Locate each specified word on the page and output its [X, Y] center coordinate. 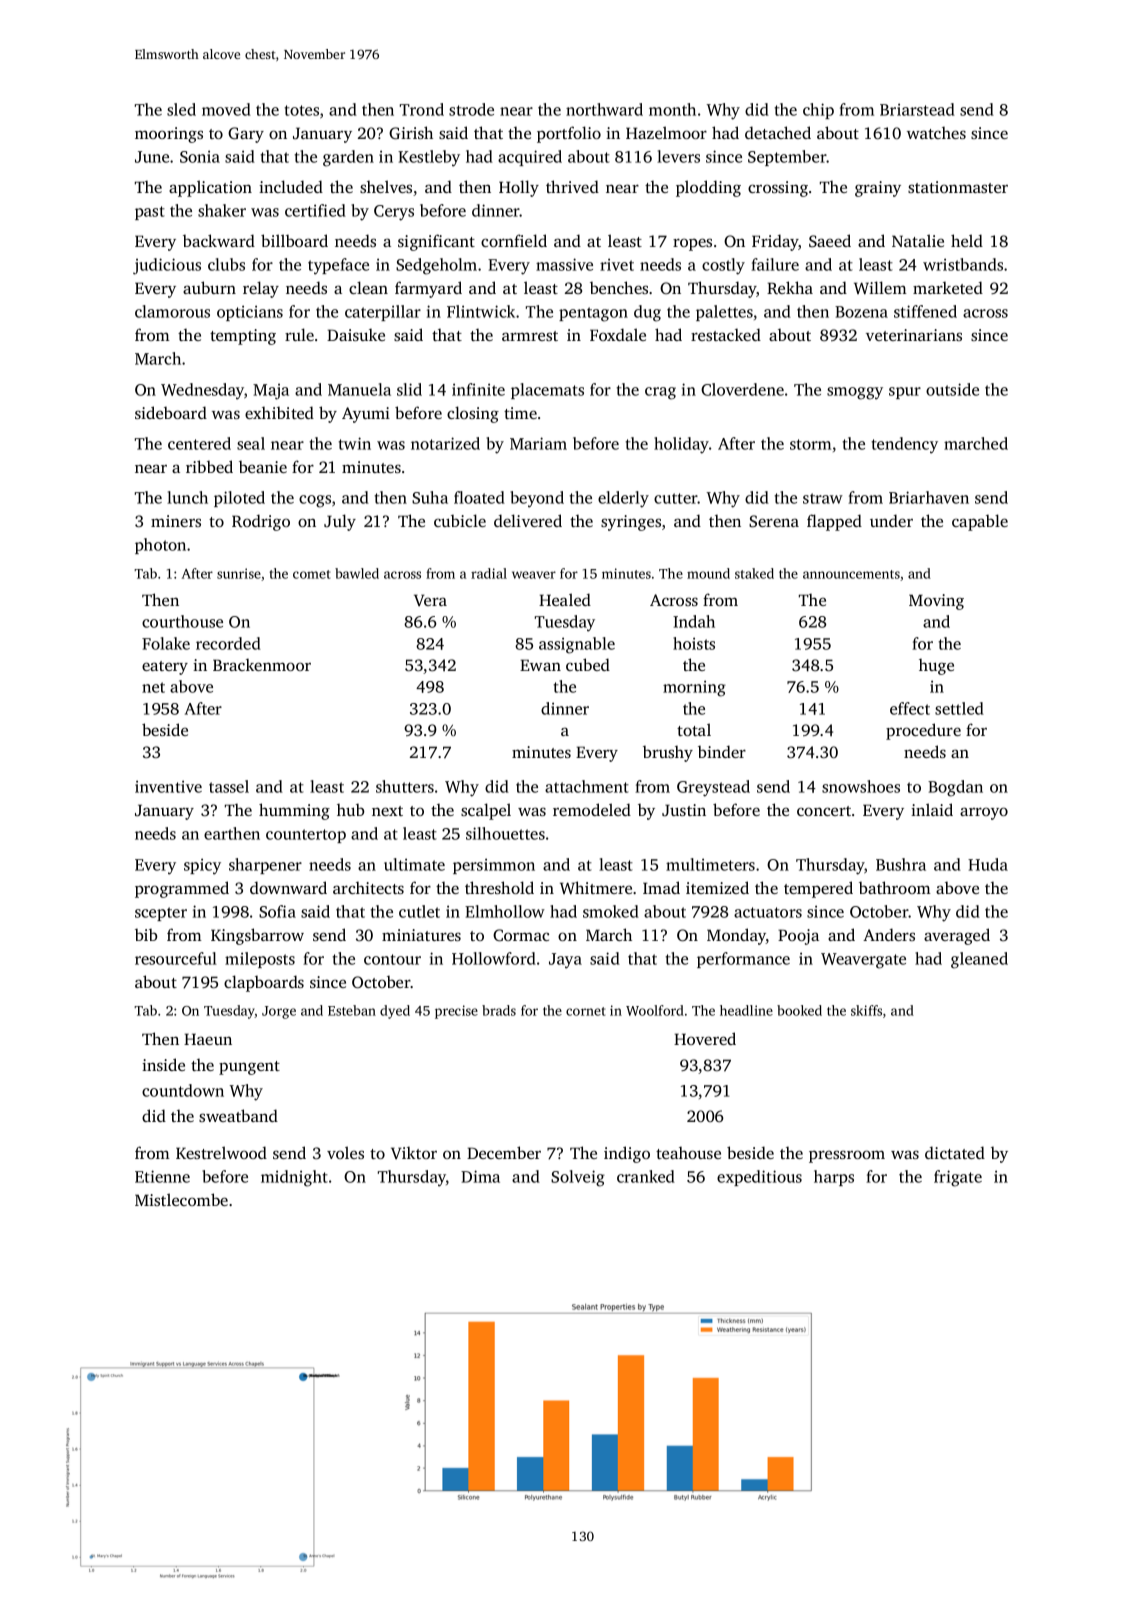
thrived [572, 186]
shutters [405, 786]
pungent [249, 1068]
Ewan [540, 665]
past [150, 213]
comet [311, 574]
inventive [168, 786]
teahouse [688, 1152]
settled [959, 708]
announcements [851, 574]
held [967, 240]
